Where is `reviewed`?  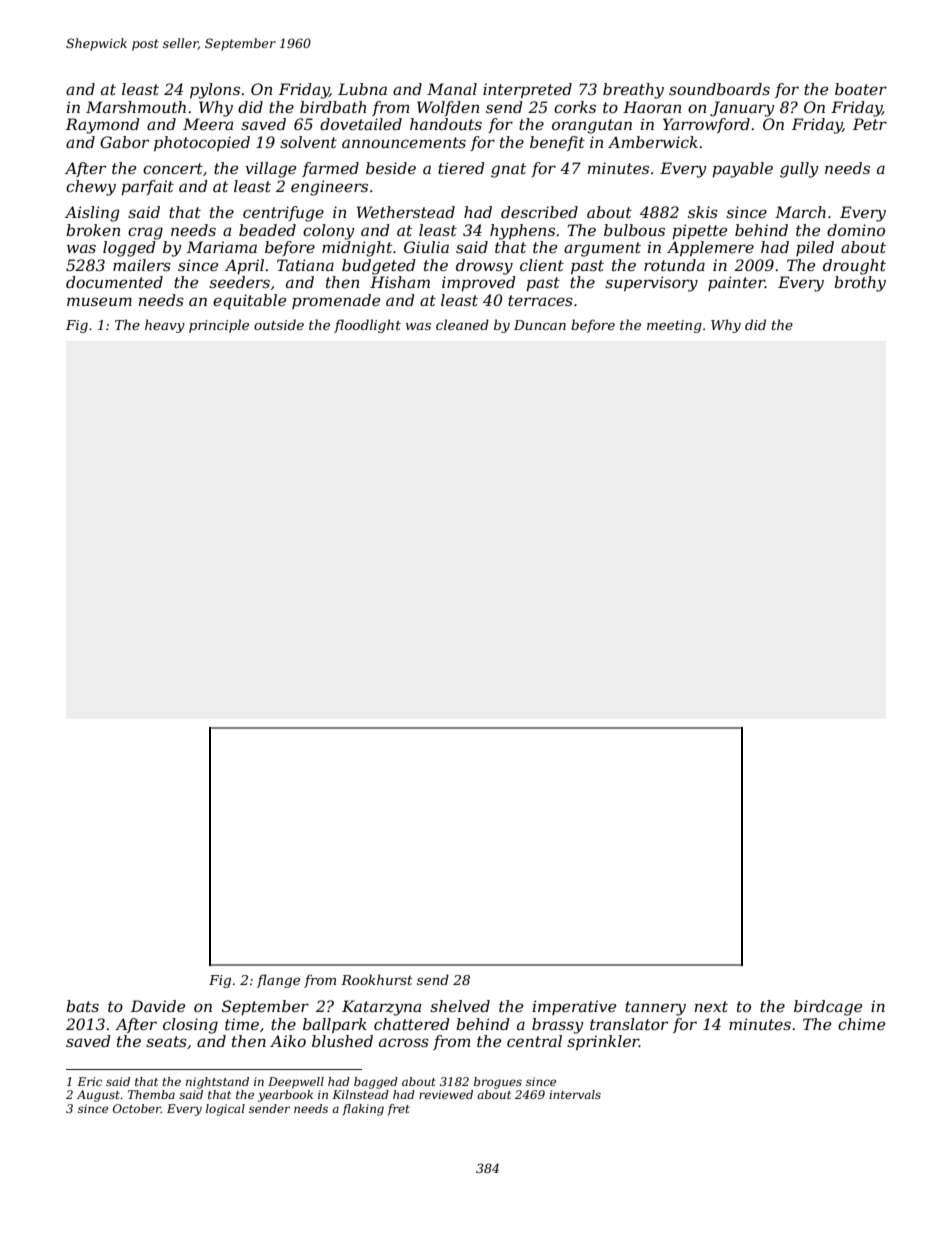 reviewed is located at coordinates (446, 1094).
